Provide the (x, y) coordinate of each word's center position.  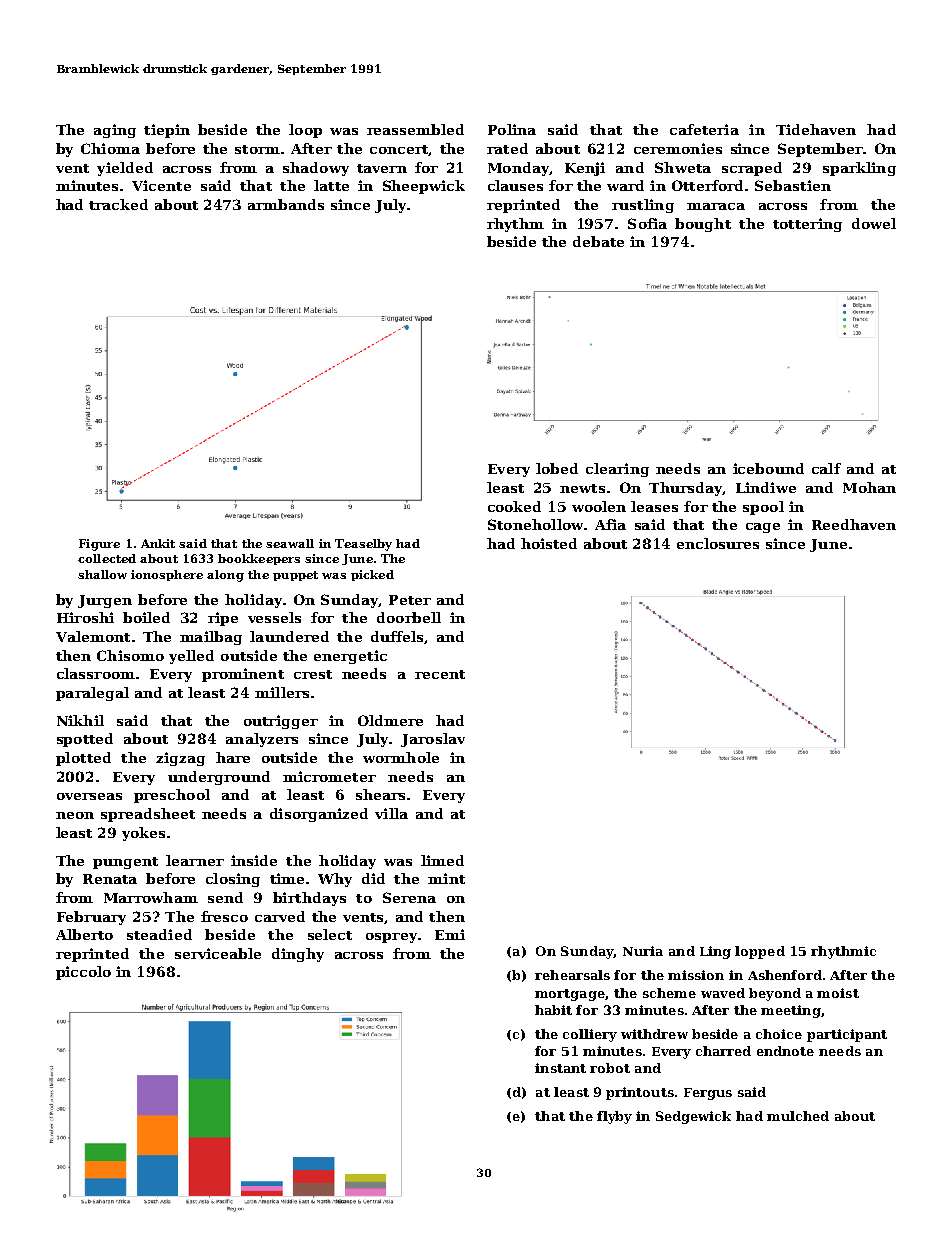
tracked (118, 204)
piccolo (83, 973)
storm (257, 149)
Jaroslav (433, 740)
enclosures (718, 543)
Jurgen (105, 601)
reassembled (415, 129)
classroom (96, 673)
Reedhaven (854, 524)
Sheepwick (424, 187)
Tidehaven (816, 129)
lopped (760, 952)
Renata (110, 879)
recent (440, 674)
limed (442, 860)
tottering (807, 225)
